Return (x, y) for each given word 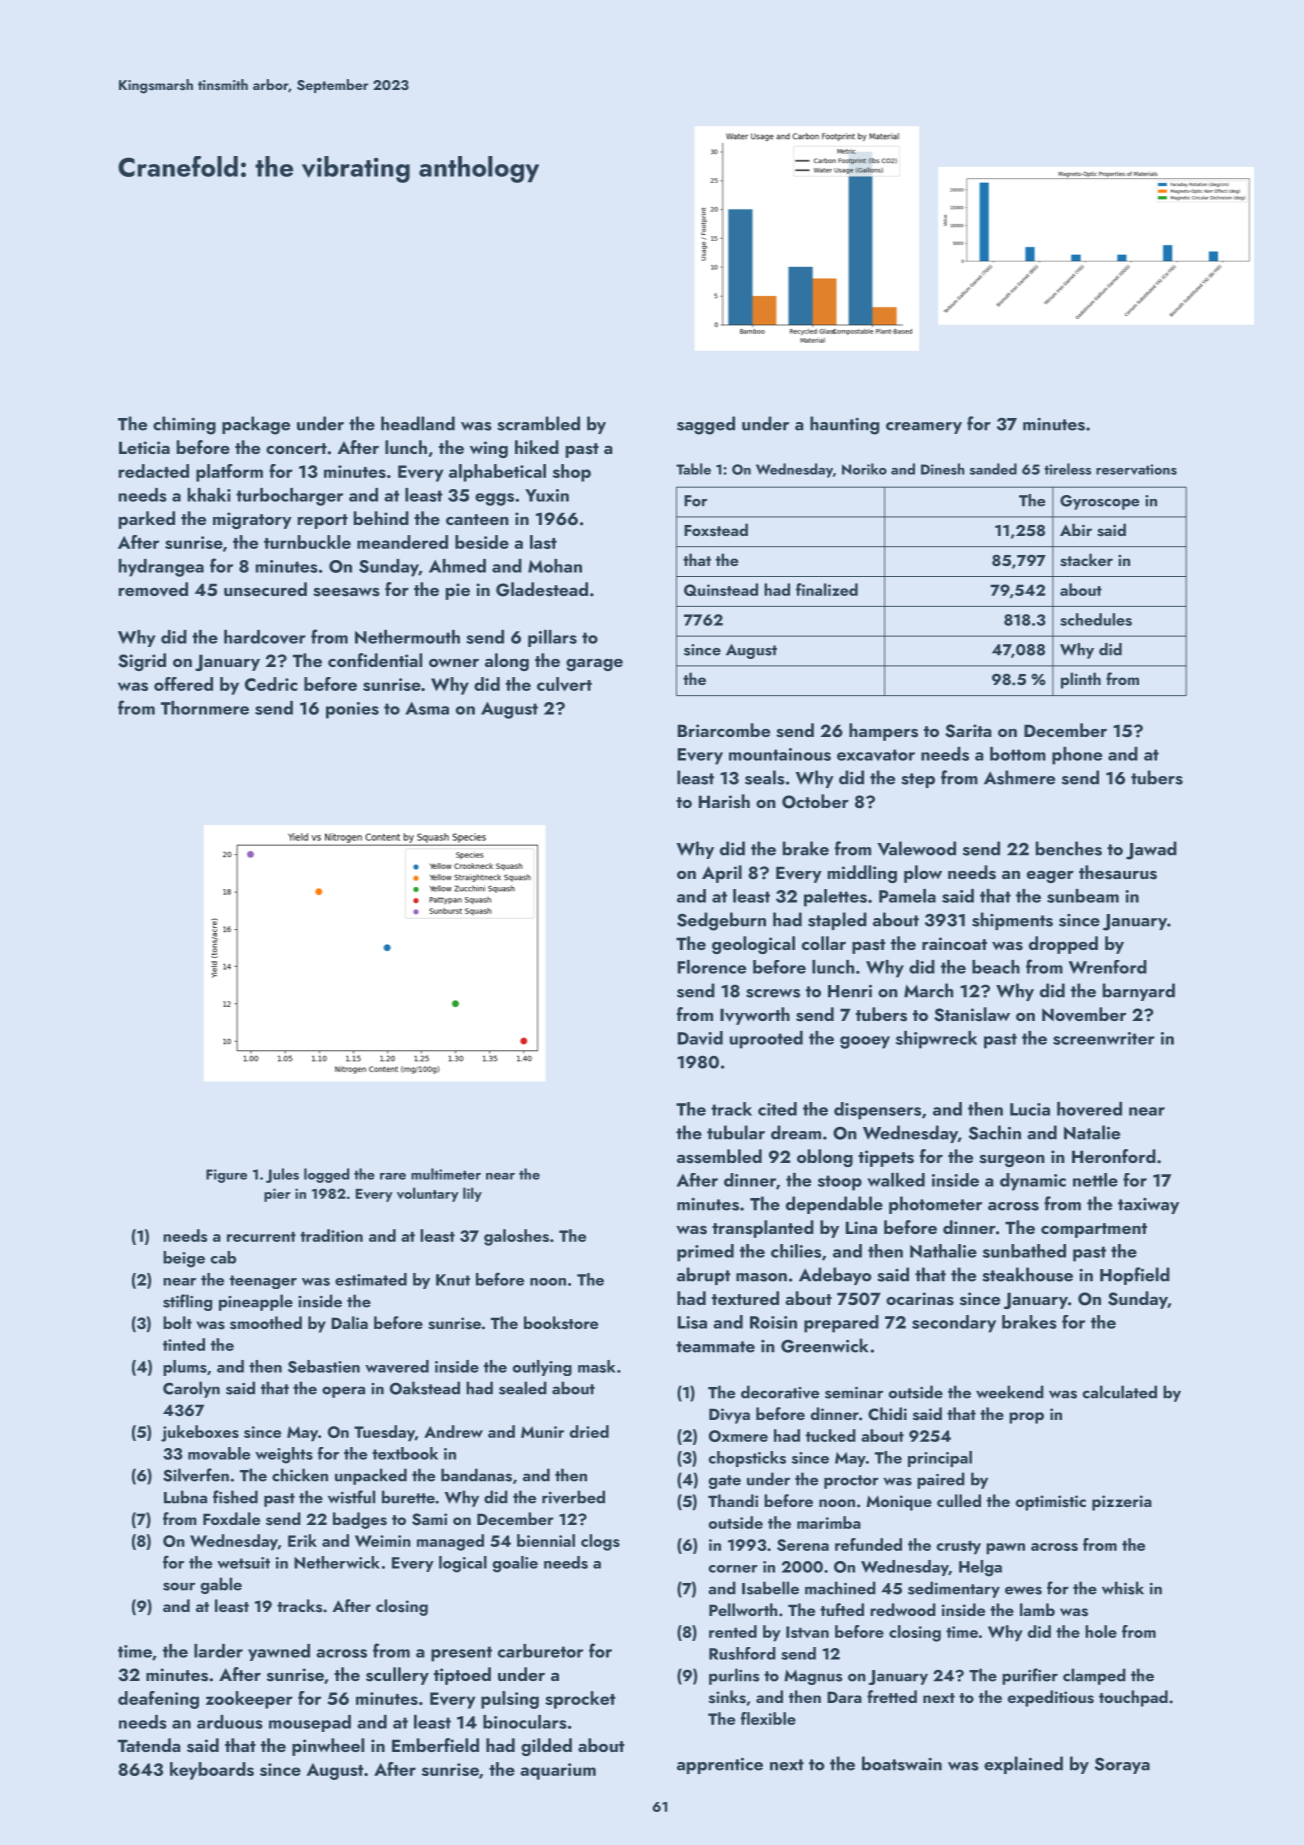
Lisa (692, 1322)
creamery (924, 428)
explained (1023, 1765)
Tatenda (149, 1745)
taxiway (1148, 1206)
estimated (371, 1279)
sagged (706, 425)
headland (418, 423)
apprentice (720, 1766)
